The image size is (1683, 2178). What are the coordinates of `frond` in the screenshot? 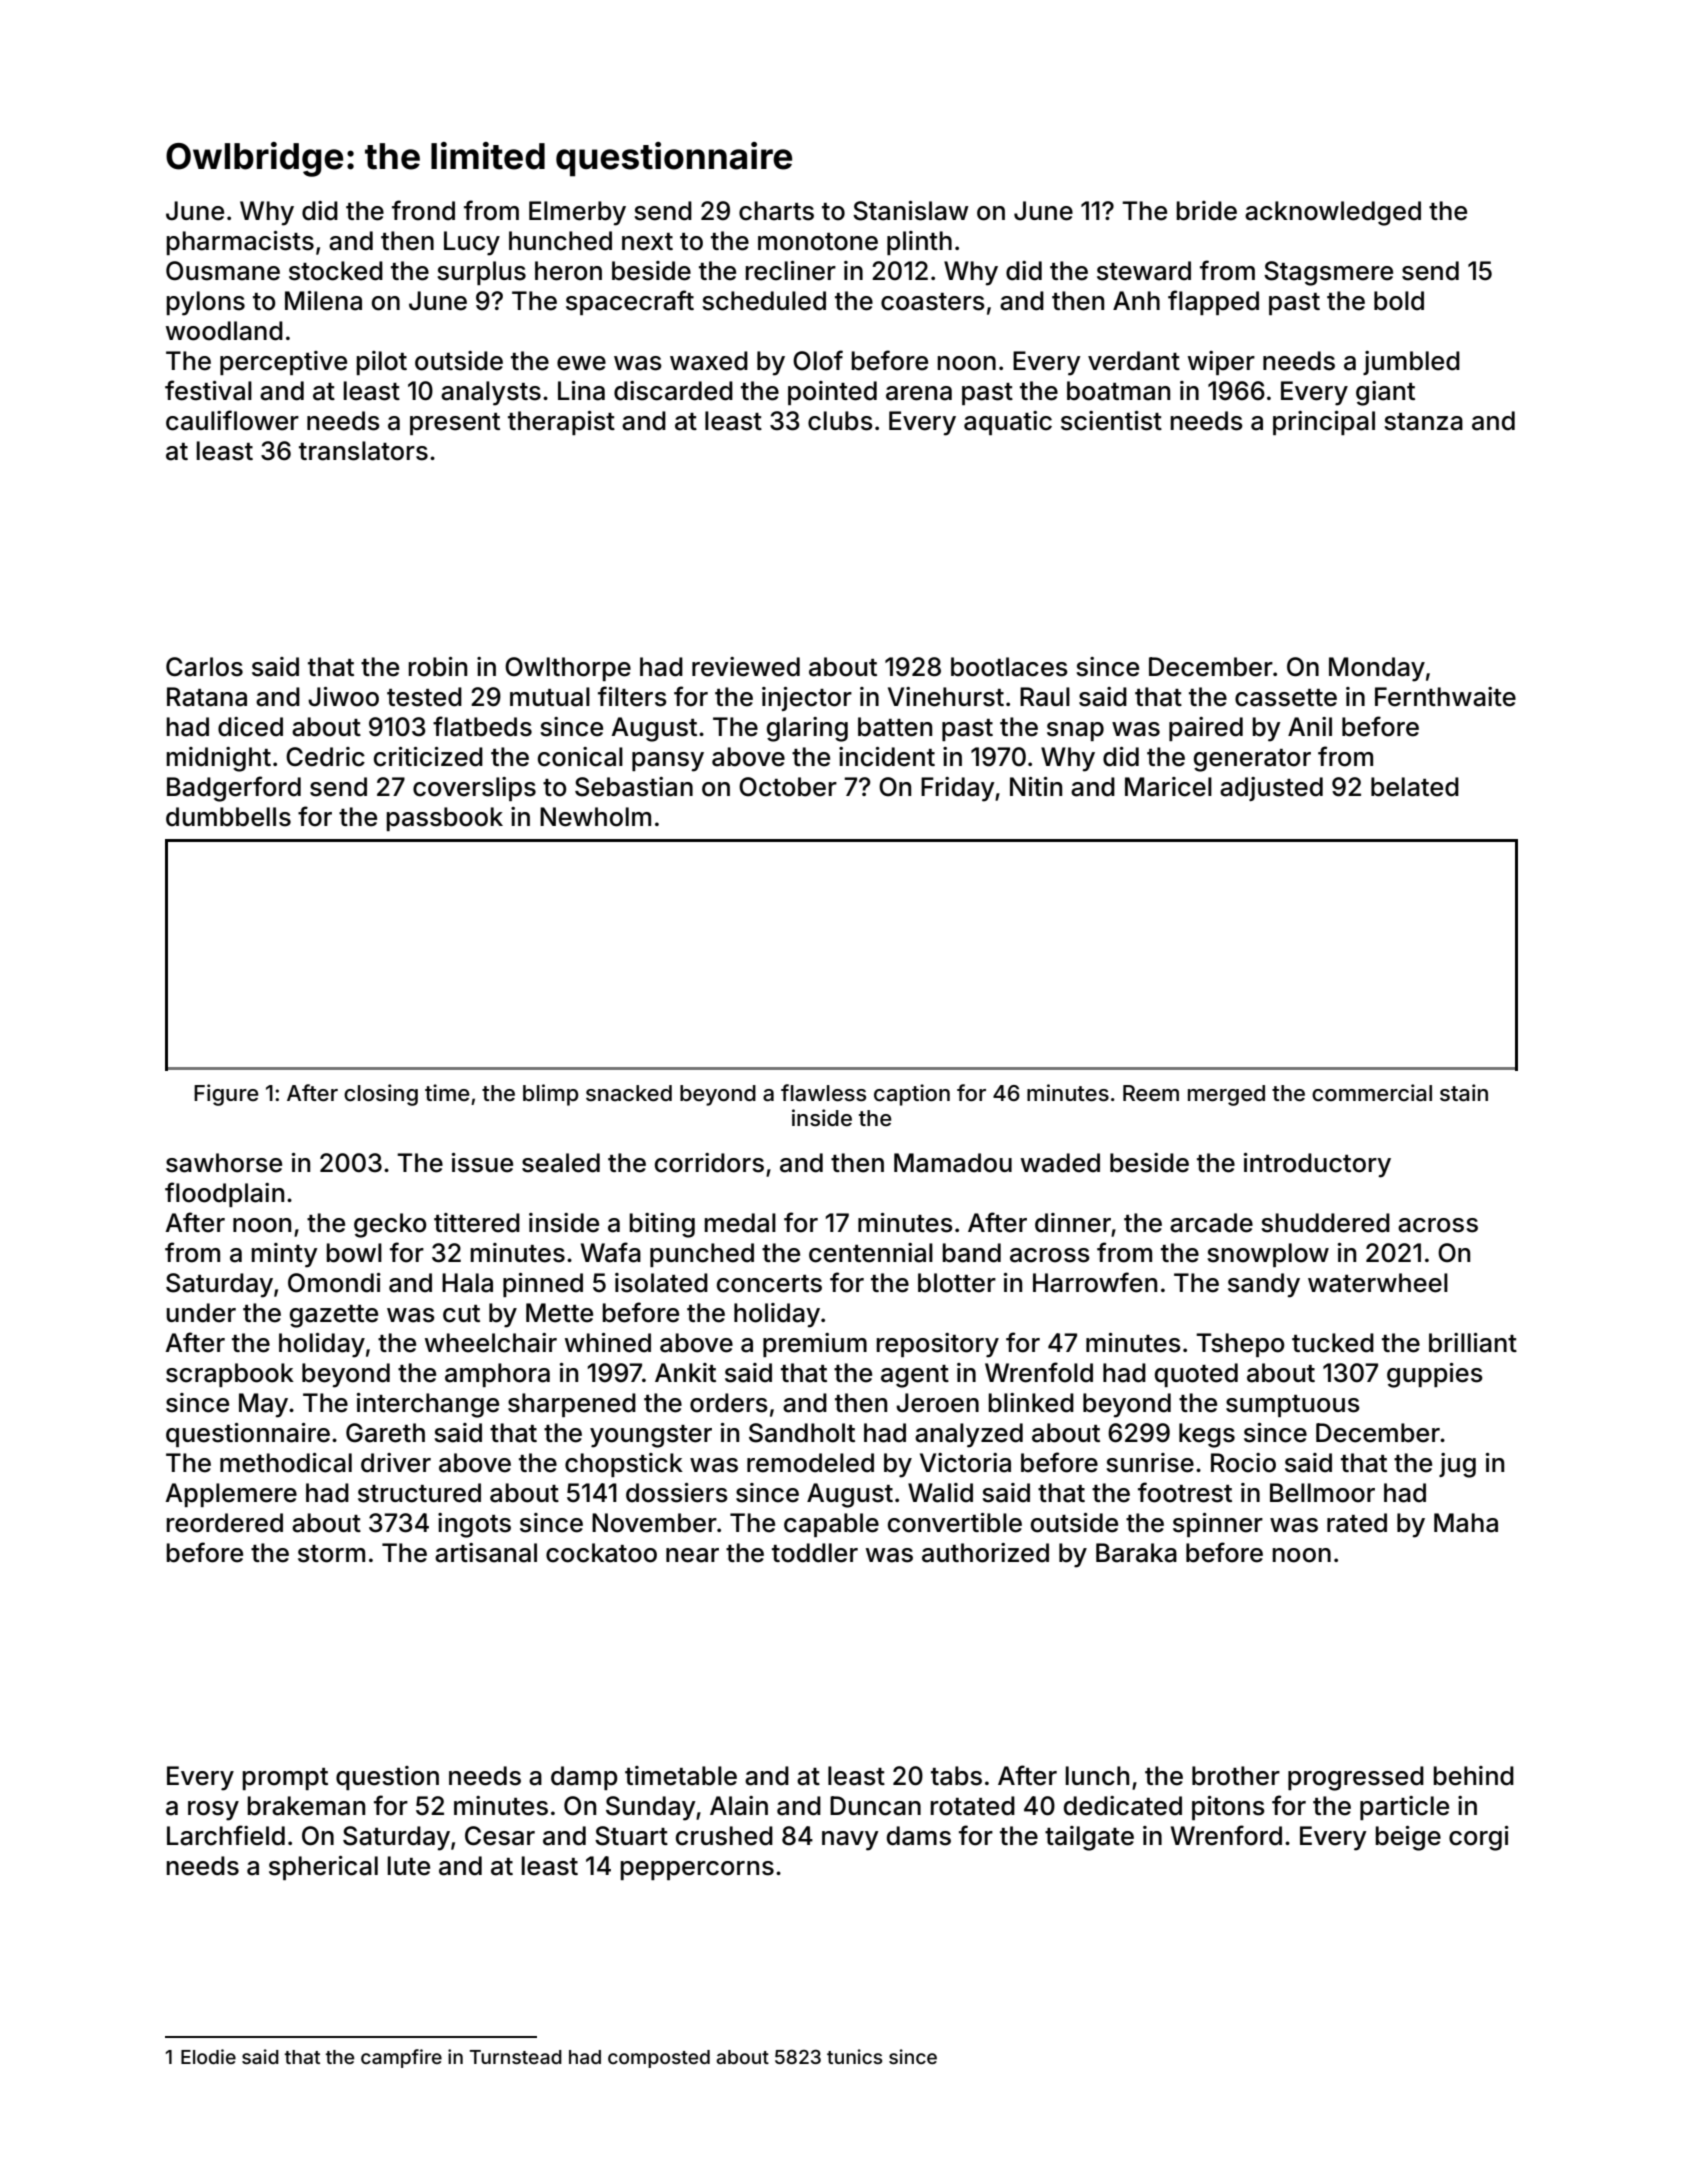 It's located at (423, 210).
